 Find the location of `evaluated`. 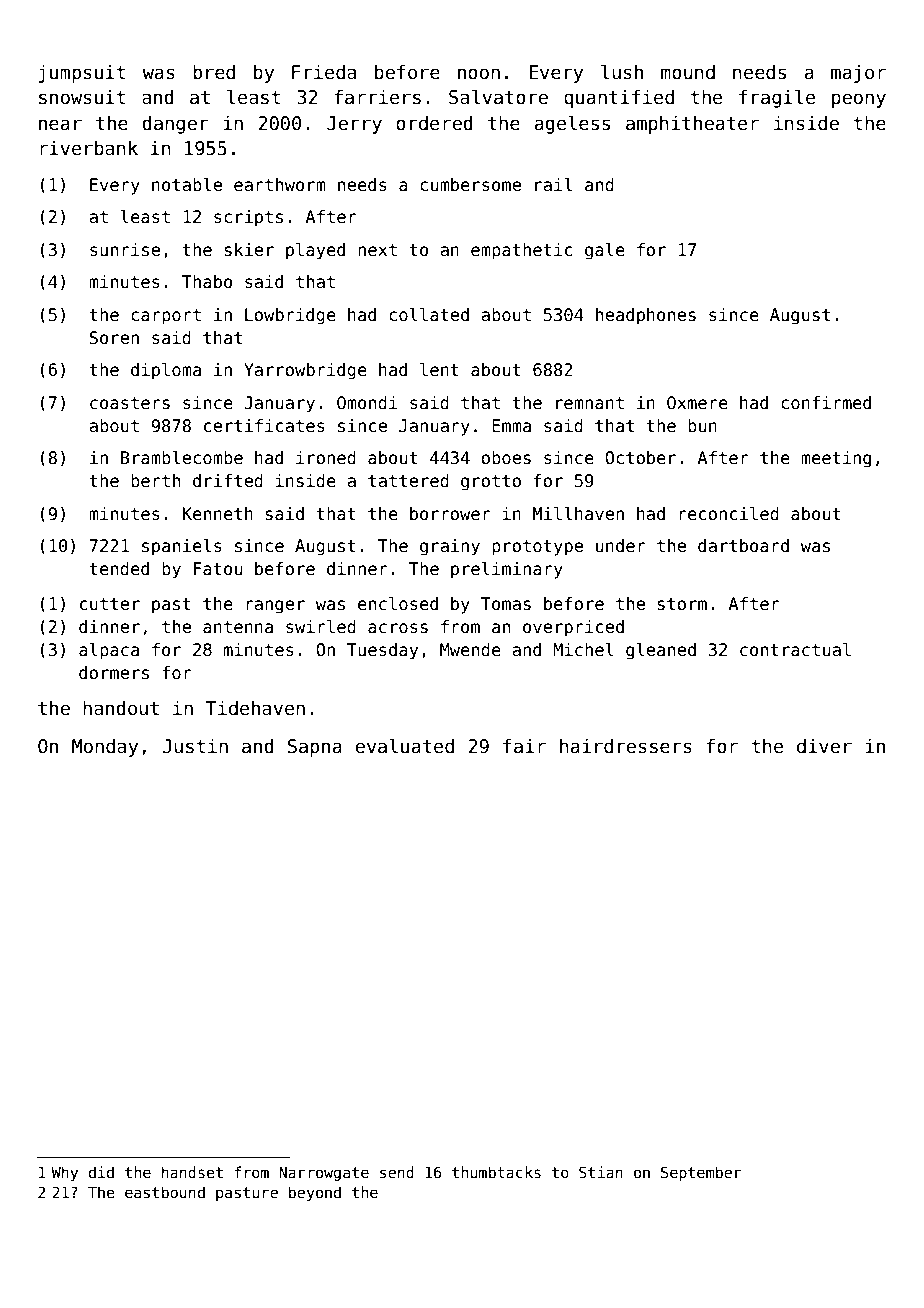

evaluated is located at coordinates (404, 746).
